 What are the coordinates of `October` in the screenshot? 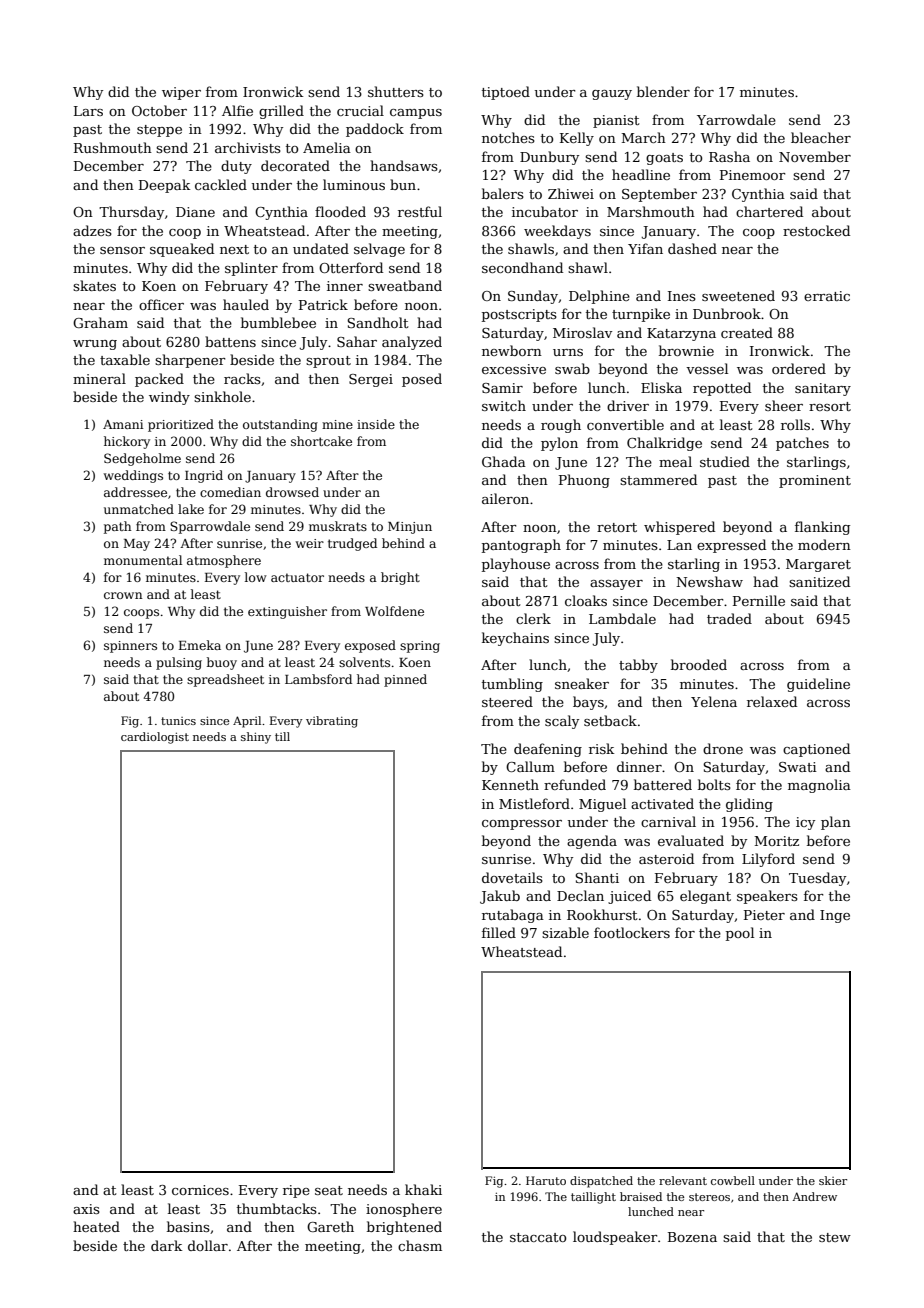 It's located at (159, 110).
